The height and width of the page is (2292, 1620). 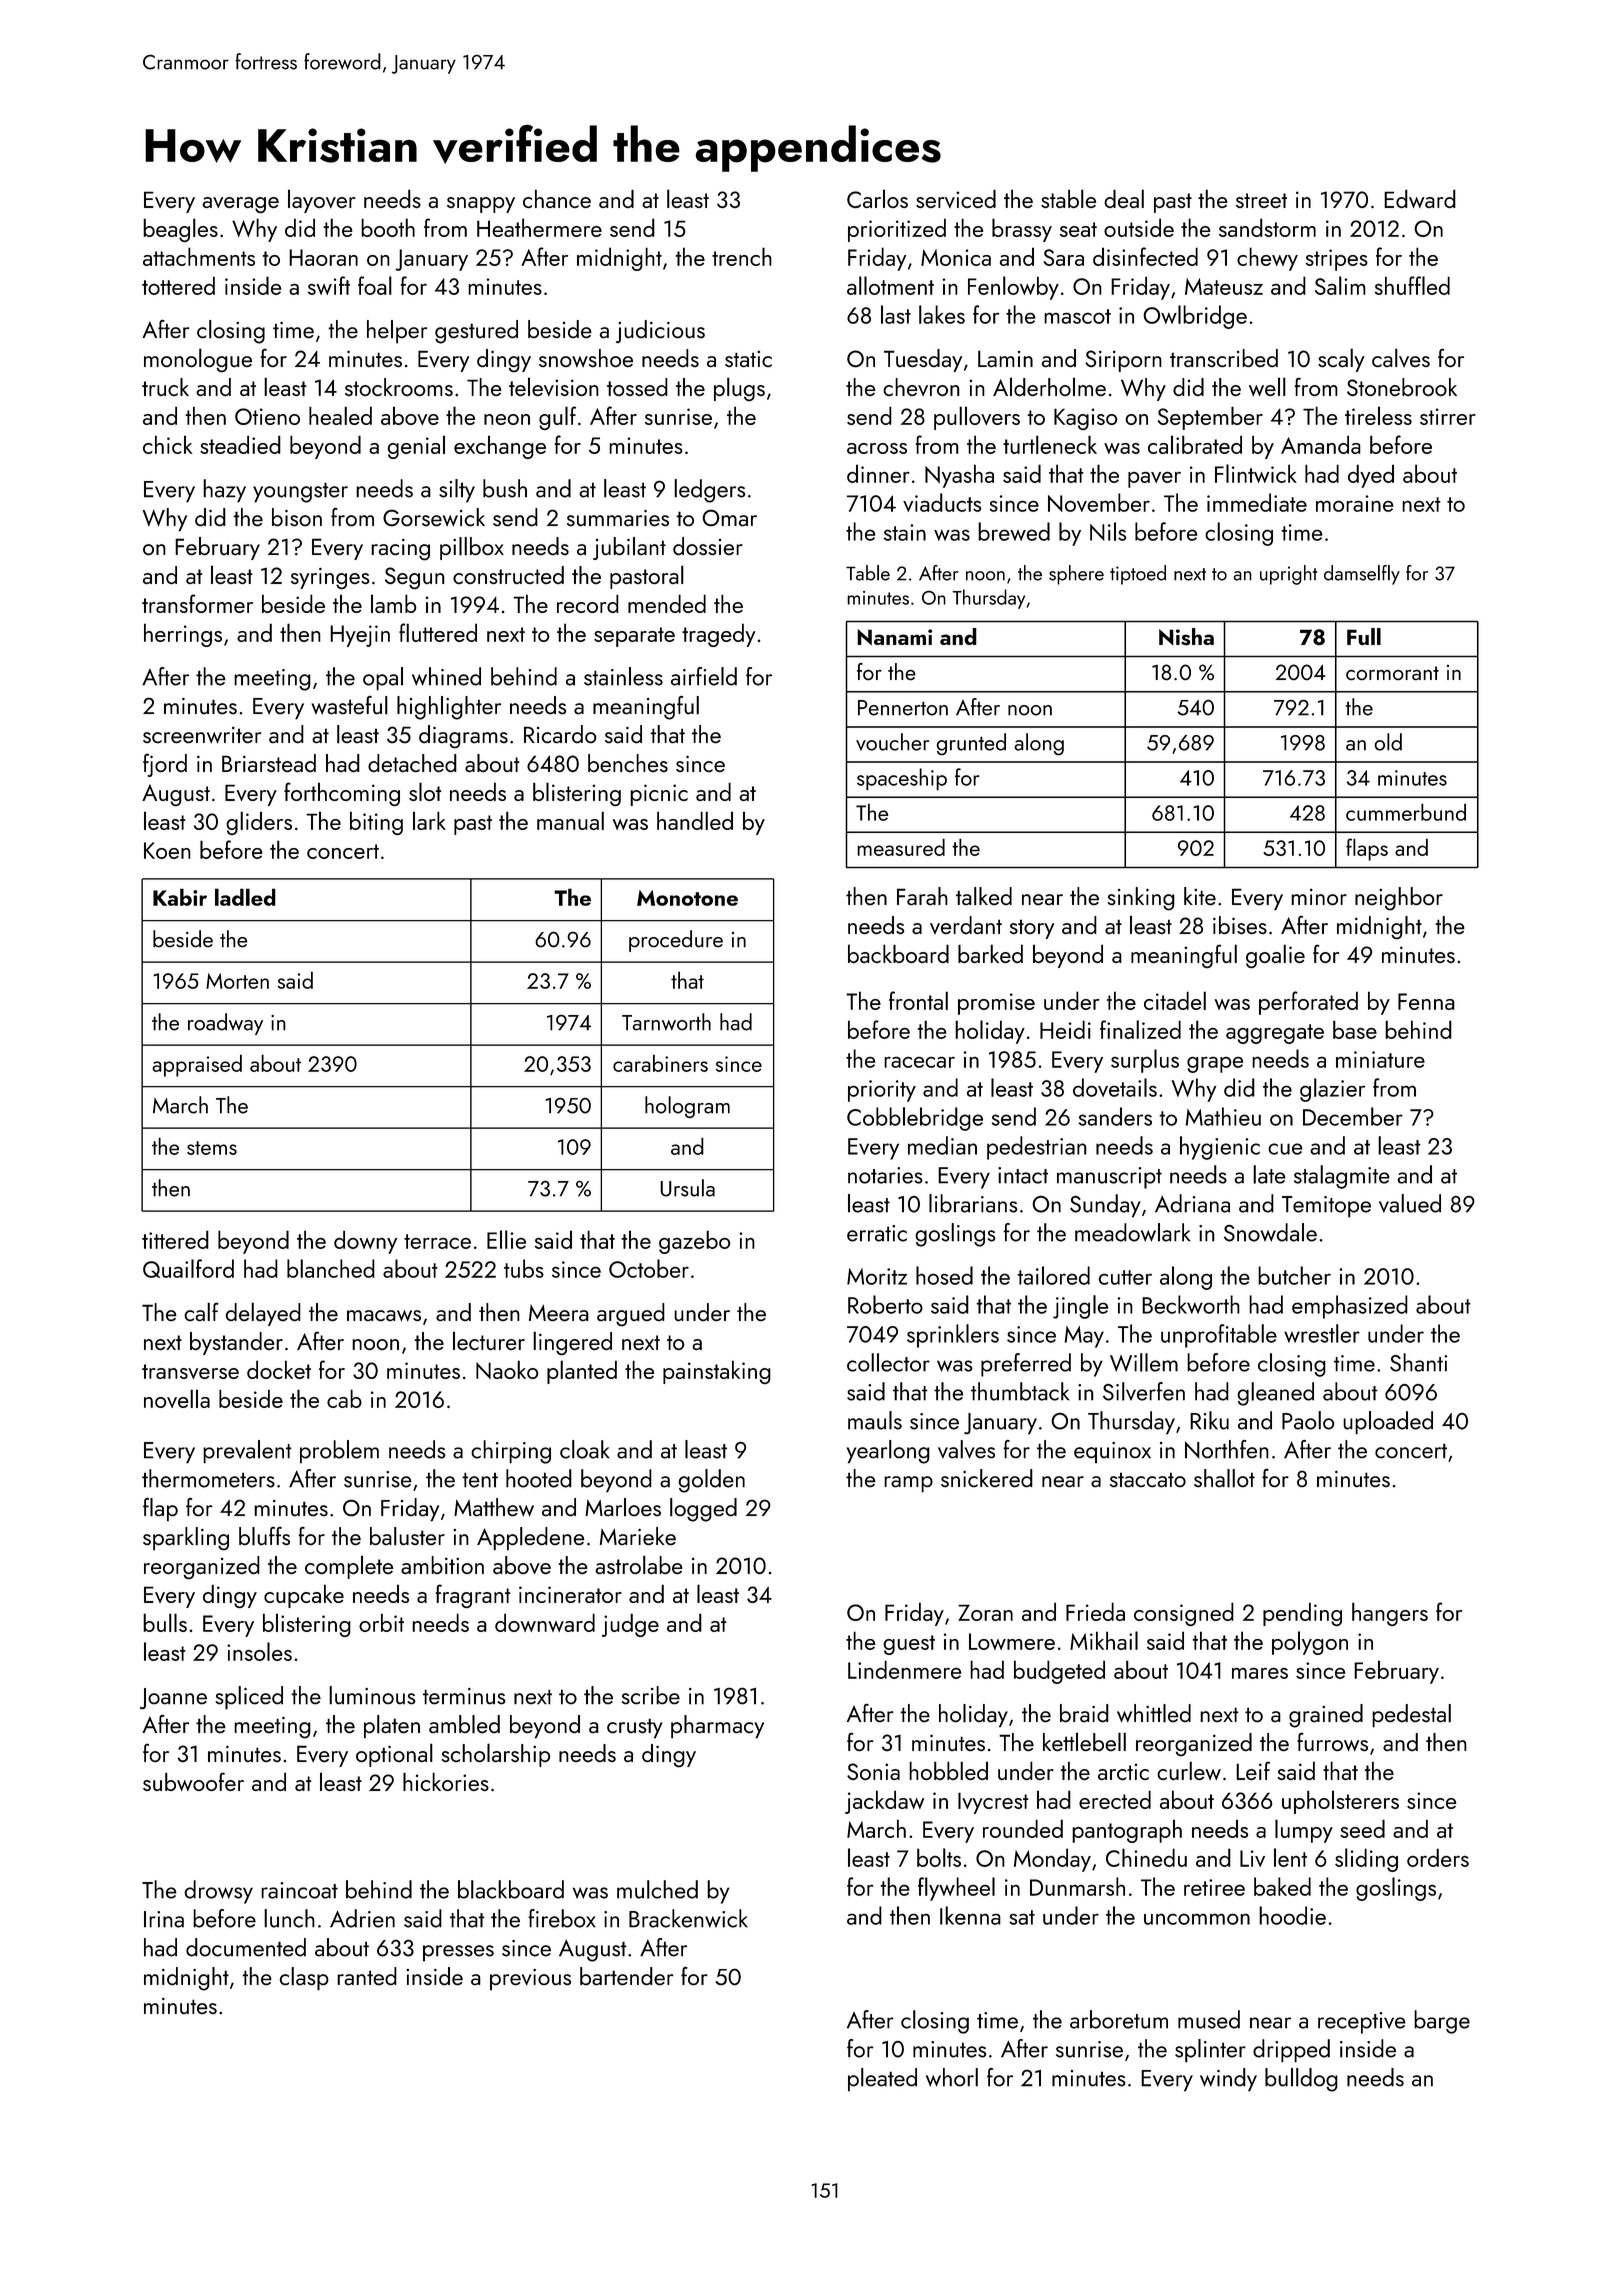 What do you see at coordinates (1215, 1065) in the page?
I see `grape` at bounding box center [1215, 1065].
